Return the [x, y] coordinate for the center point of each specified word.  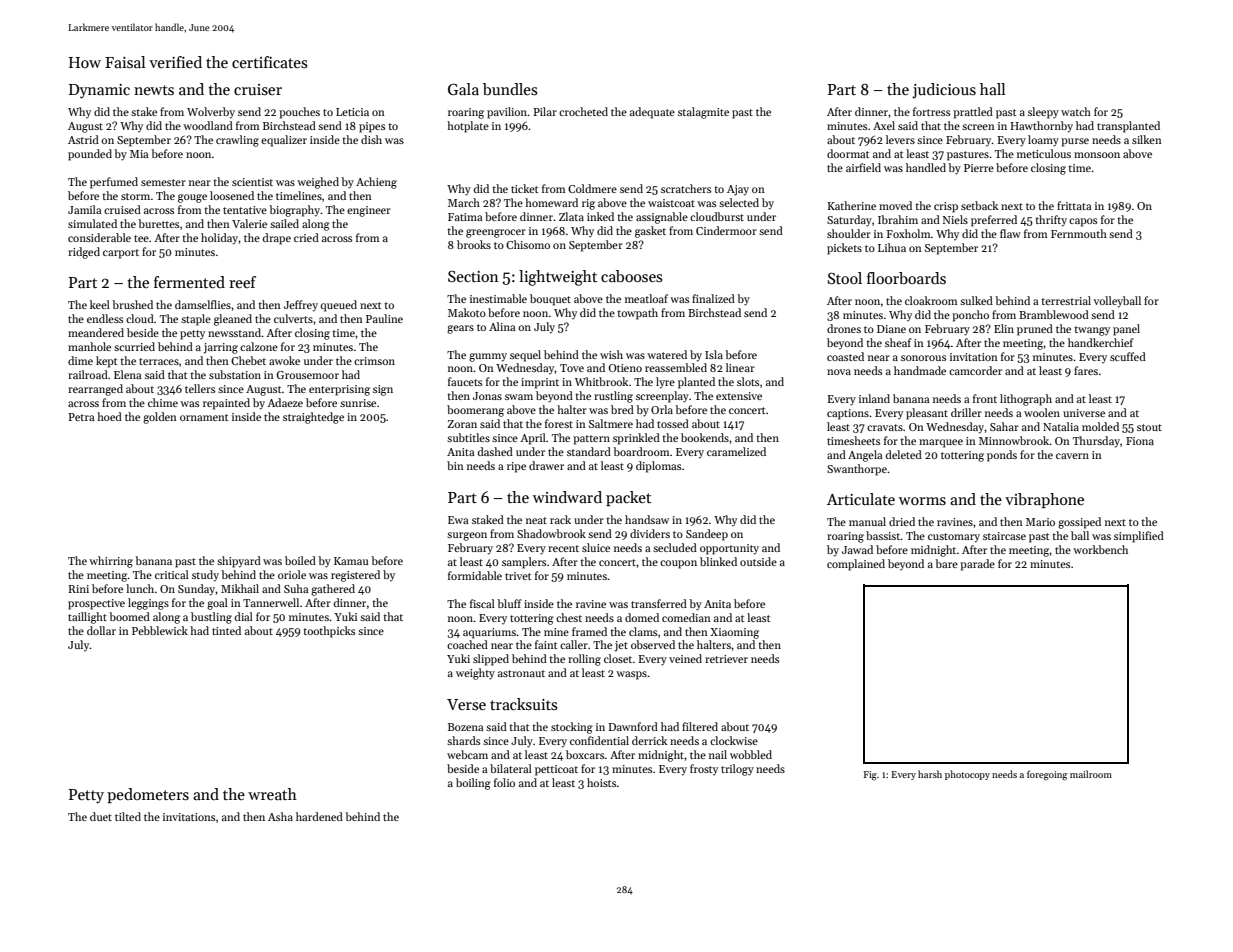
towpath [637, 314]
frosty [704, 769]
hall [992, 89]
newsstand [234, 332]
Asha [280, 816]
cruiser [258, 89]
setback [979, 205]
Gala [463, 89]
